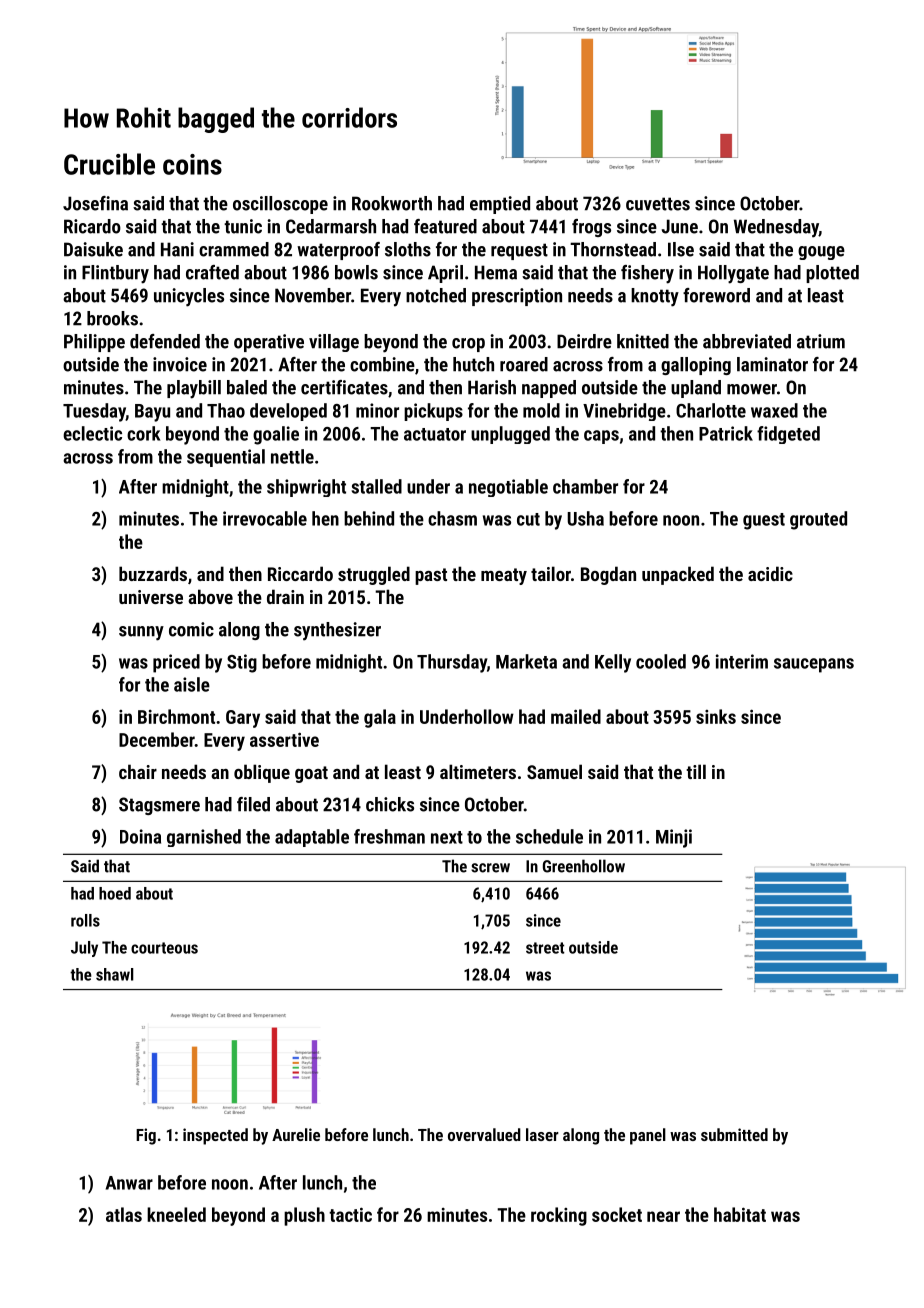 This page has height=1308, width=924. Describe the element at coordinates (696, 389) in the page. I see `upland` at that location.
